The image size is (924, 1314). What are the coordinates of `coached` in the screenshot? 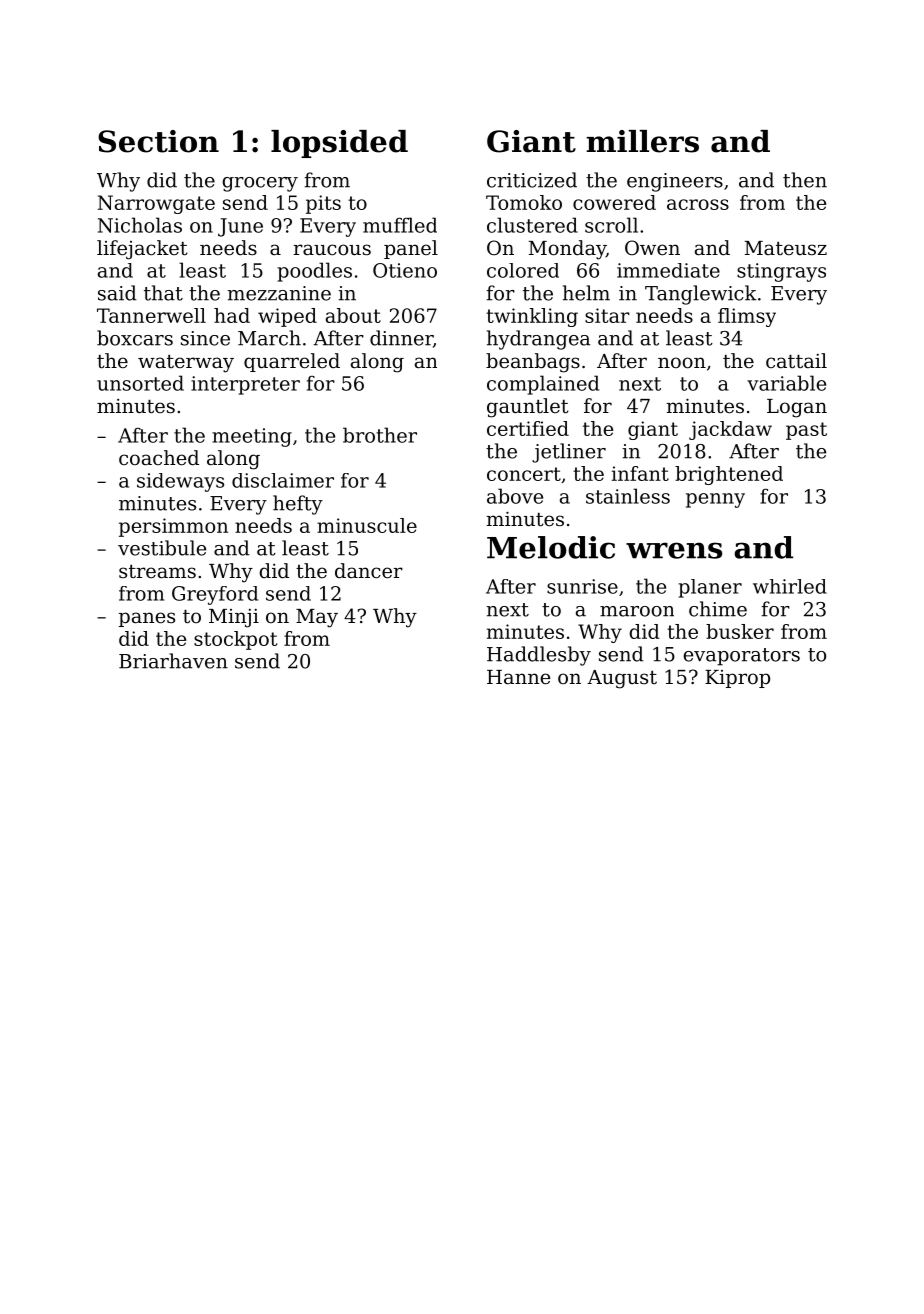 It's located at (159, 458).
